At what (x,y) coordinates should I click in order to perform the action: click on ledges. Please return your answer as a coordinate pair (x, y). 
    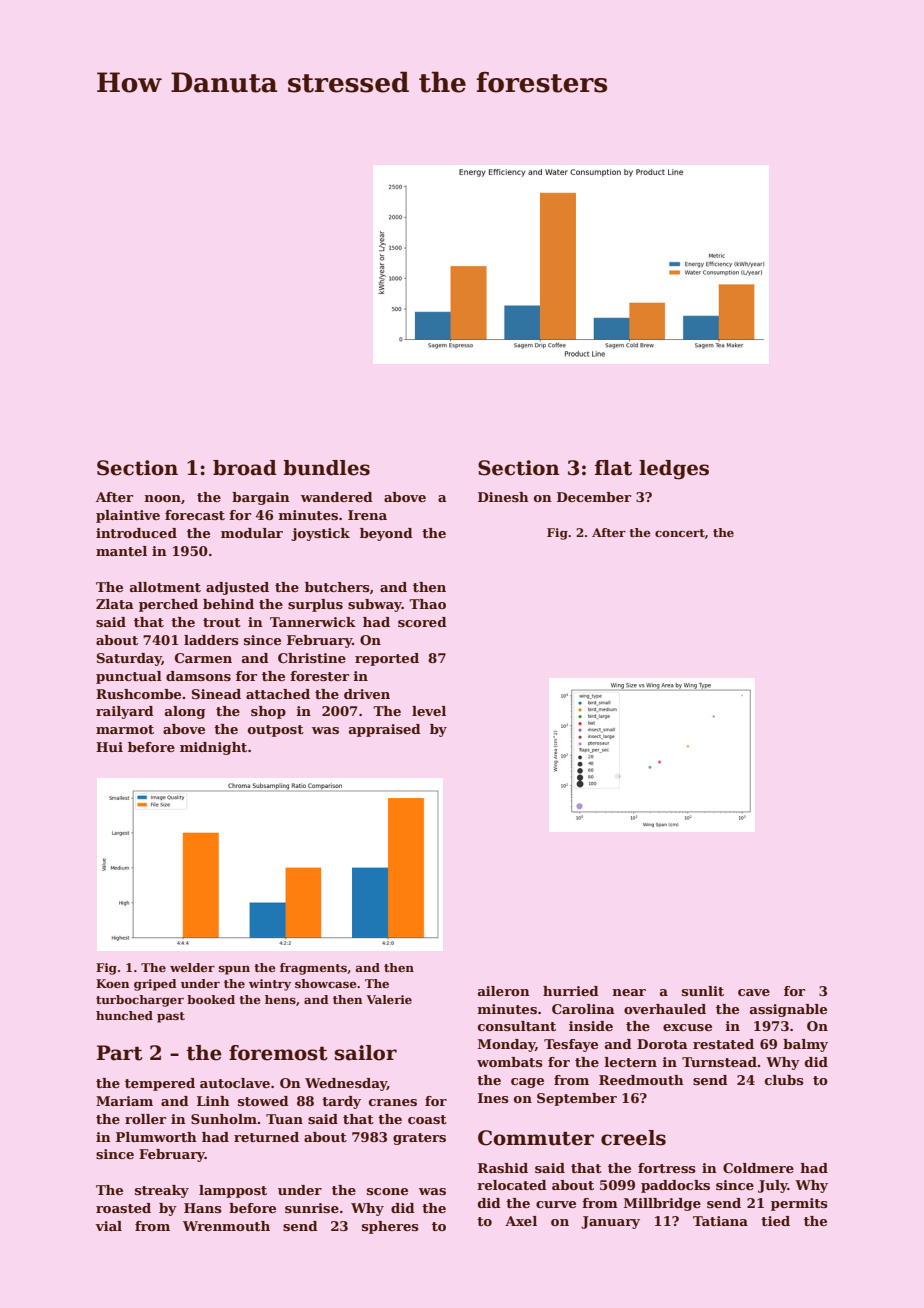
    Looking at the image, I should click on (674, 470).
